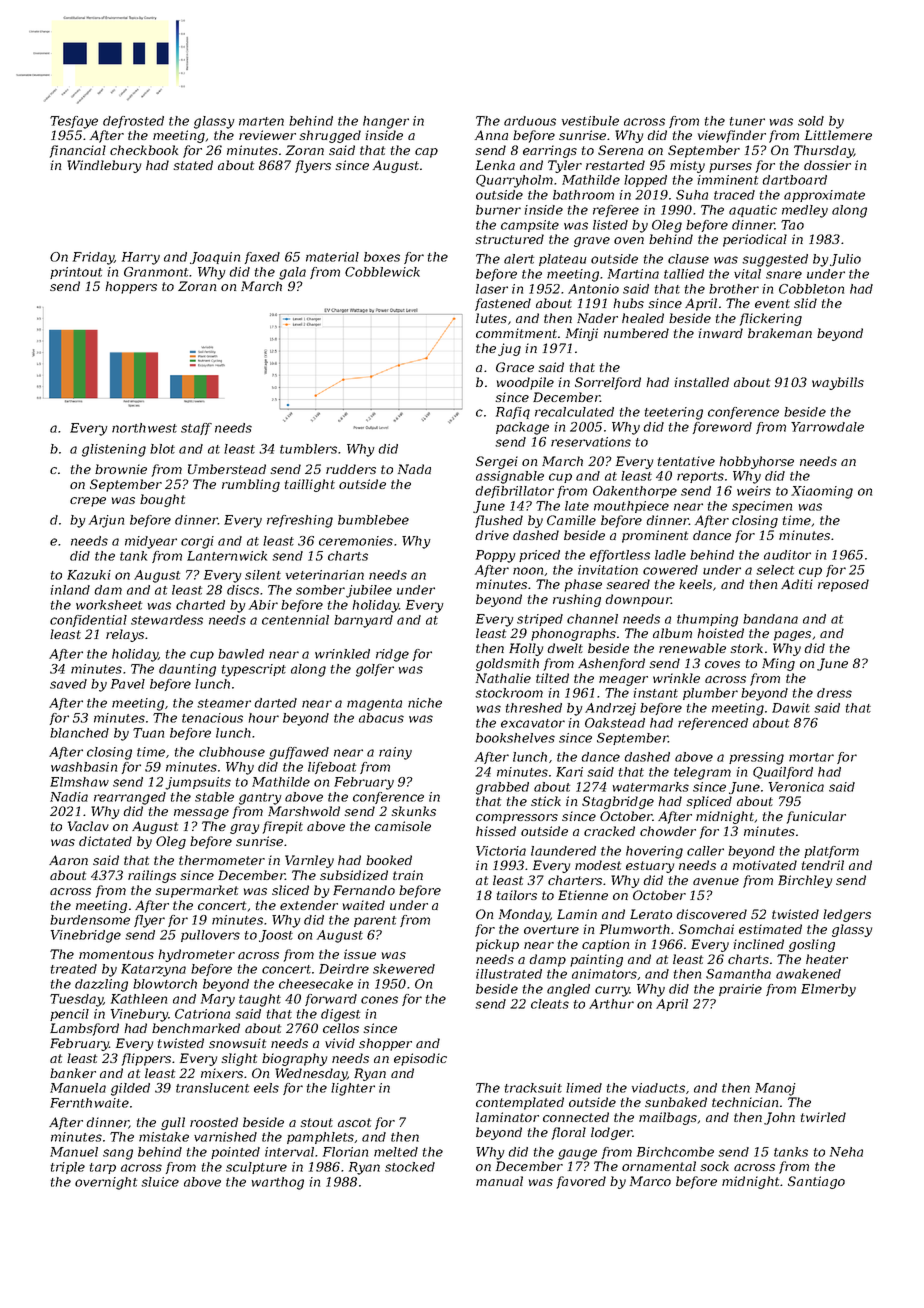  What do you see at coordinates (847, 915) in the image?
I see `ledgers` at bounding box center [847, 915].
